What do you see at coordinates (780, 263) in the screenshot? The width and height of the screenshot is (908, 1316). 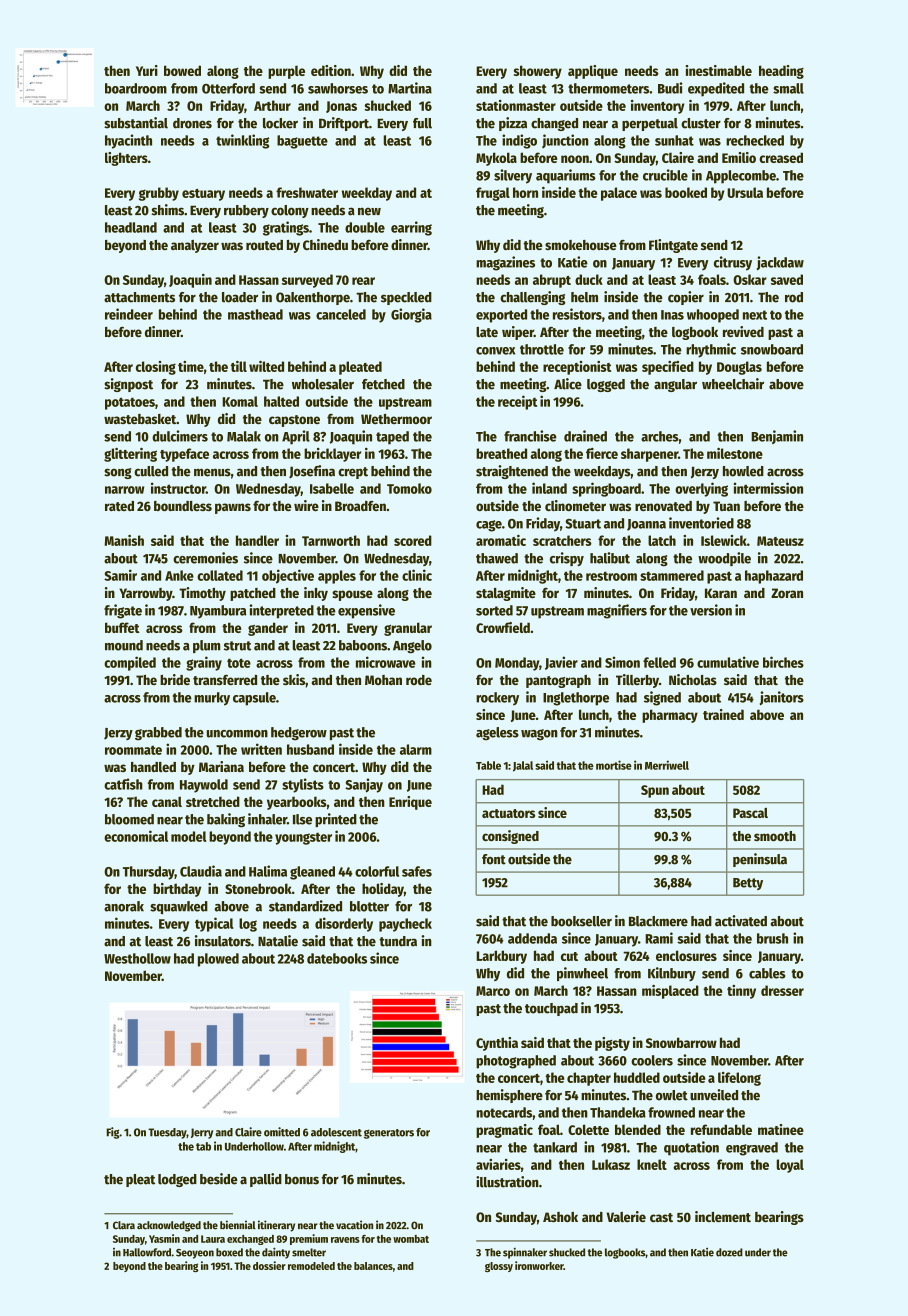 I see `jackdaw` at bounding box center [780, 263].
